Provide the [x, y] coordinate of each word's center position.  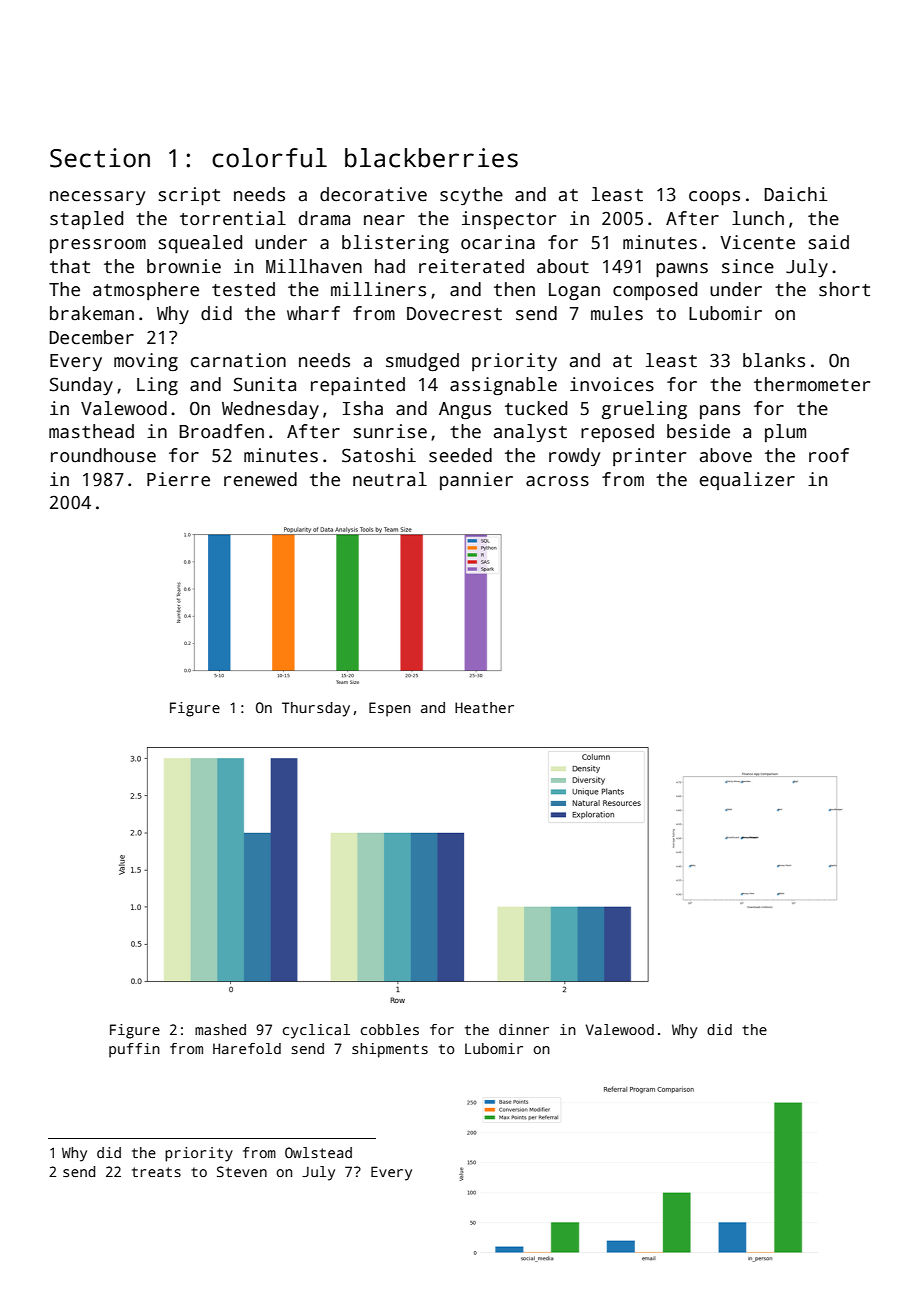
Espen [390, 709]
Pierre [178, 479]
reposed [617, 433]
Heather [484, 707]
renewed [260, 479]
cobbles [390, 1029]
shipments [390, 1050]
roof [829, 455]
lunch [758, 218]
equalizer [747, 481]
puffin [134, 1050]
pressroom [98, 246]
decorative [373, 194]
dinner [524, 1029]
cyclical [316, 1031]
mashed [220, 1029]
